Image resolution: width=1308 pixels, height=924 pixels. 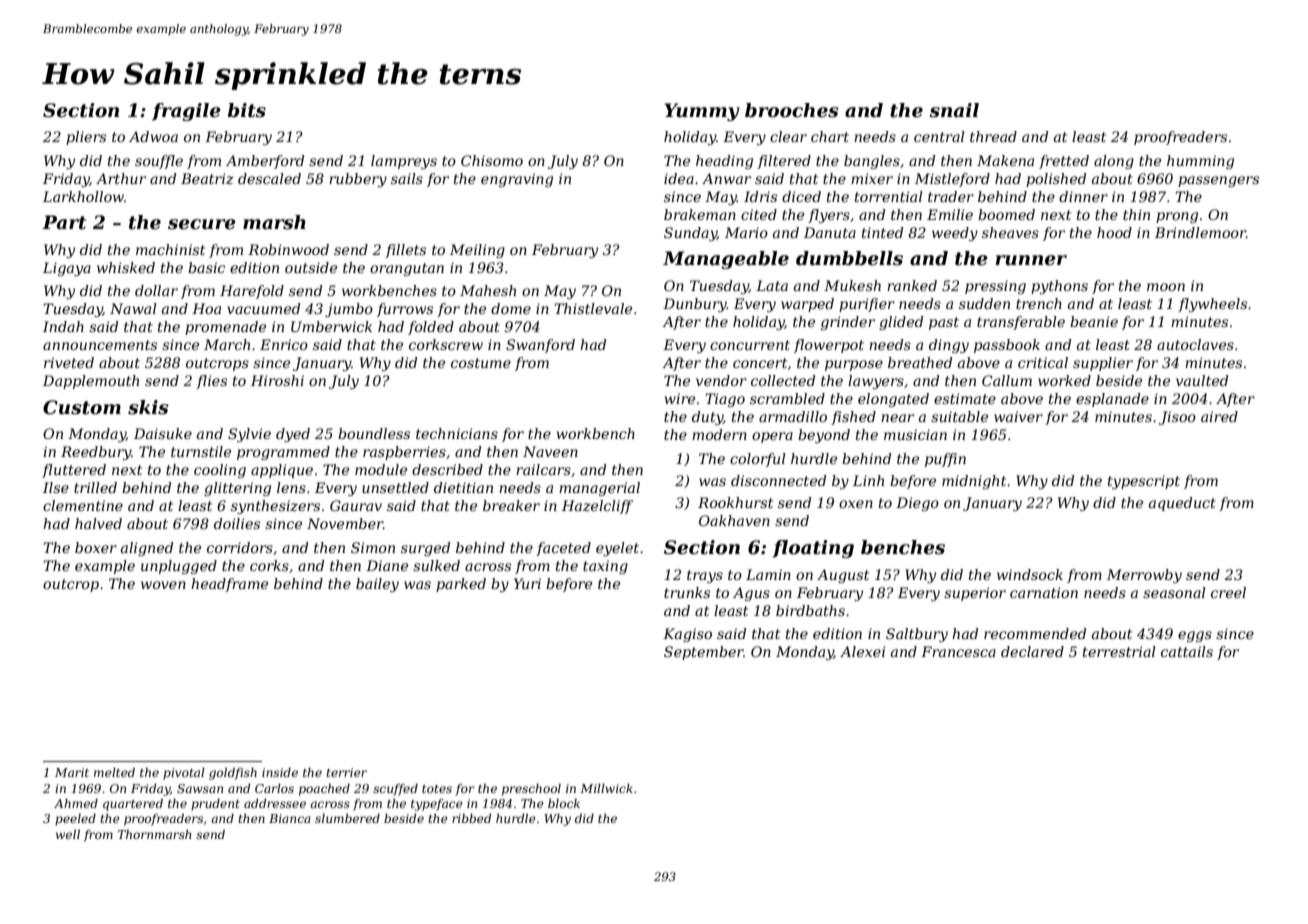 What do you see at coordinates (374, 433) in the screenshot?
I see `boundless` at bounding box center [374, 433].
